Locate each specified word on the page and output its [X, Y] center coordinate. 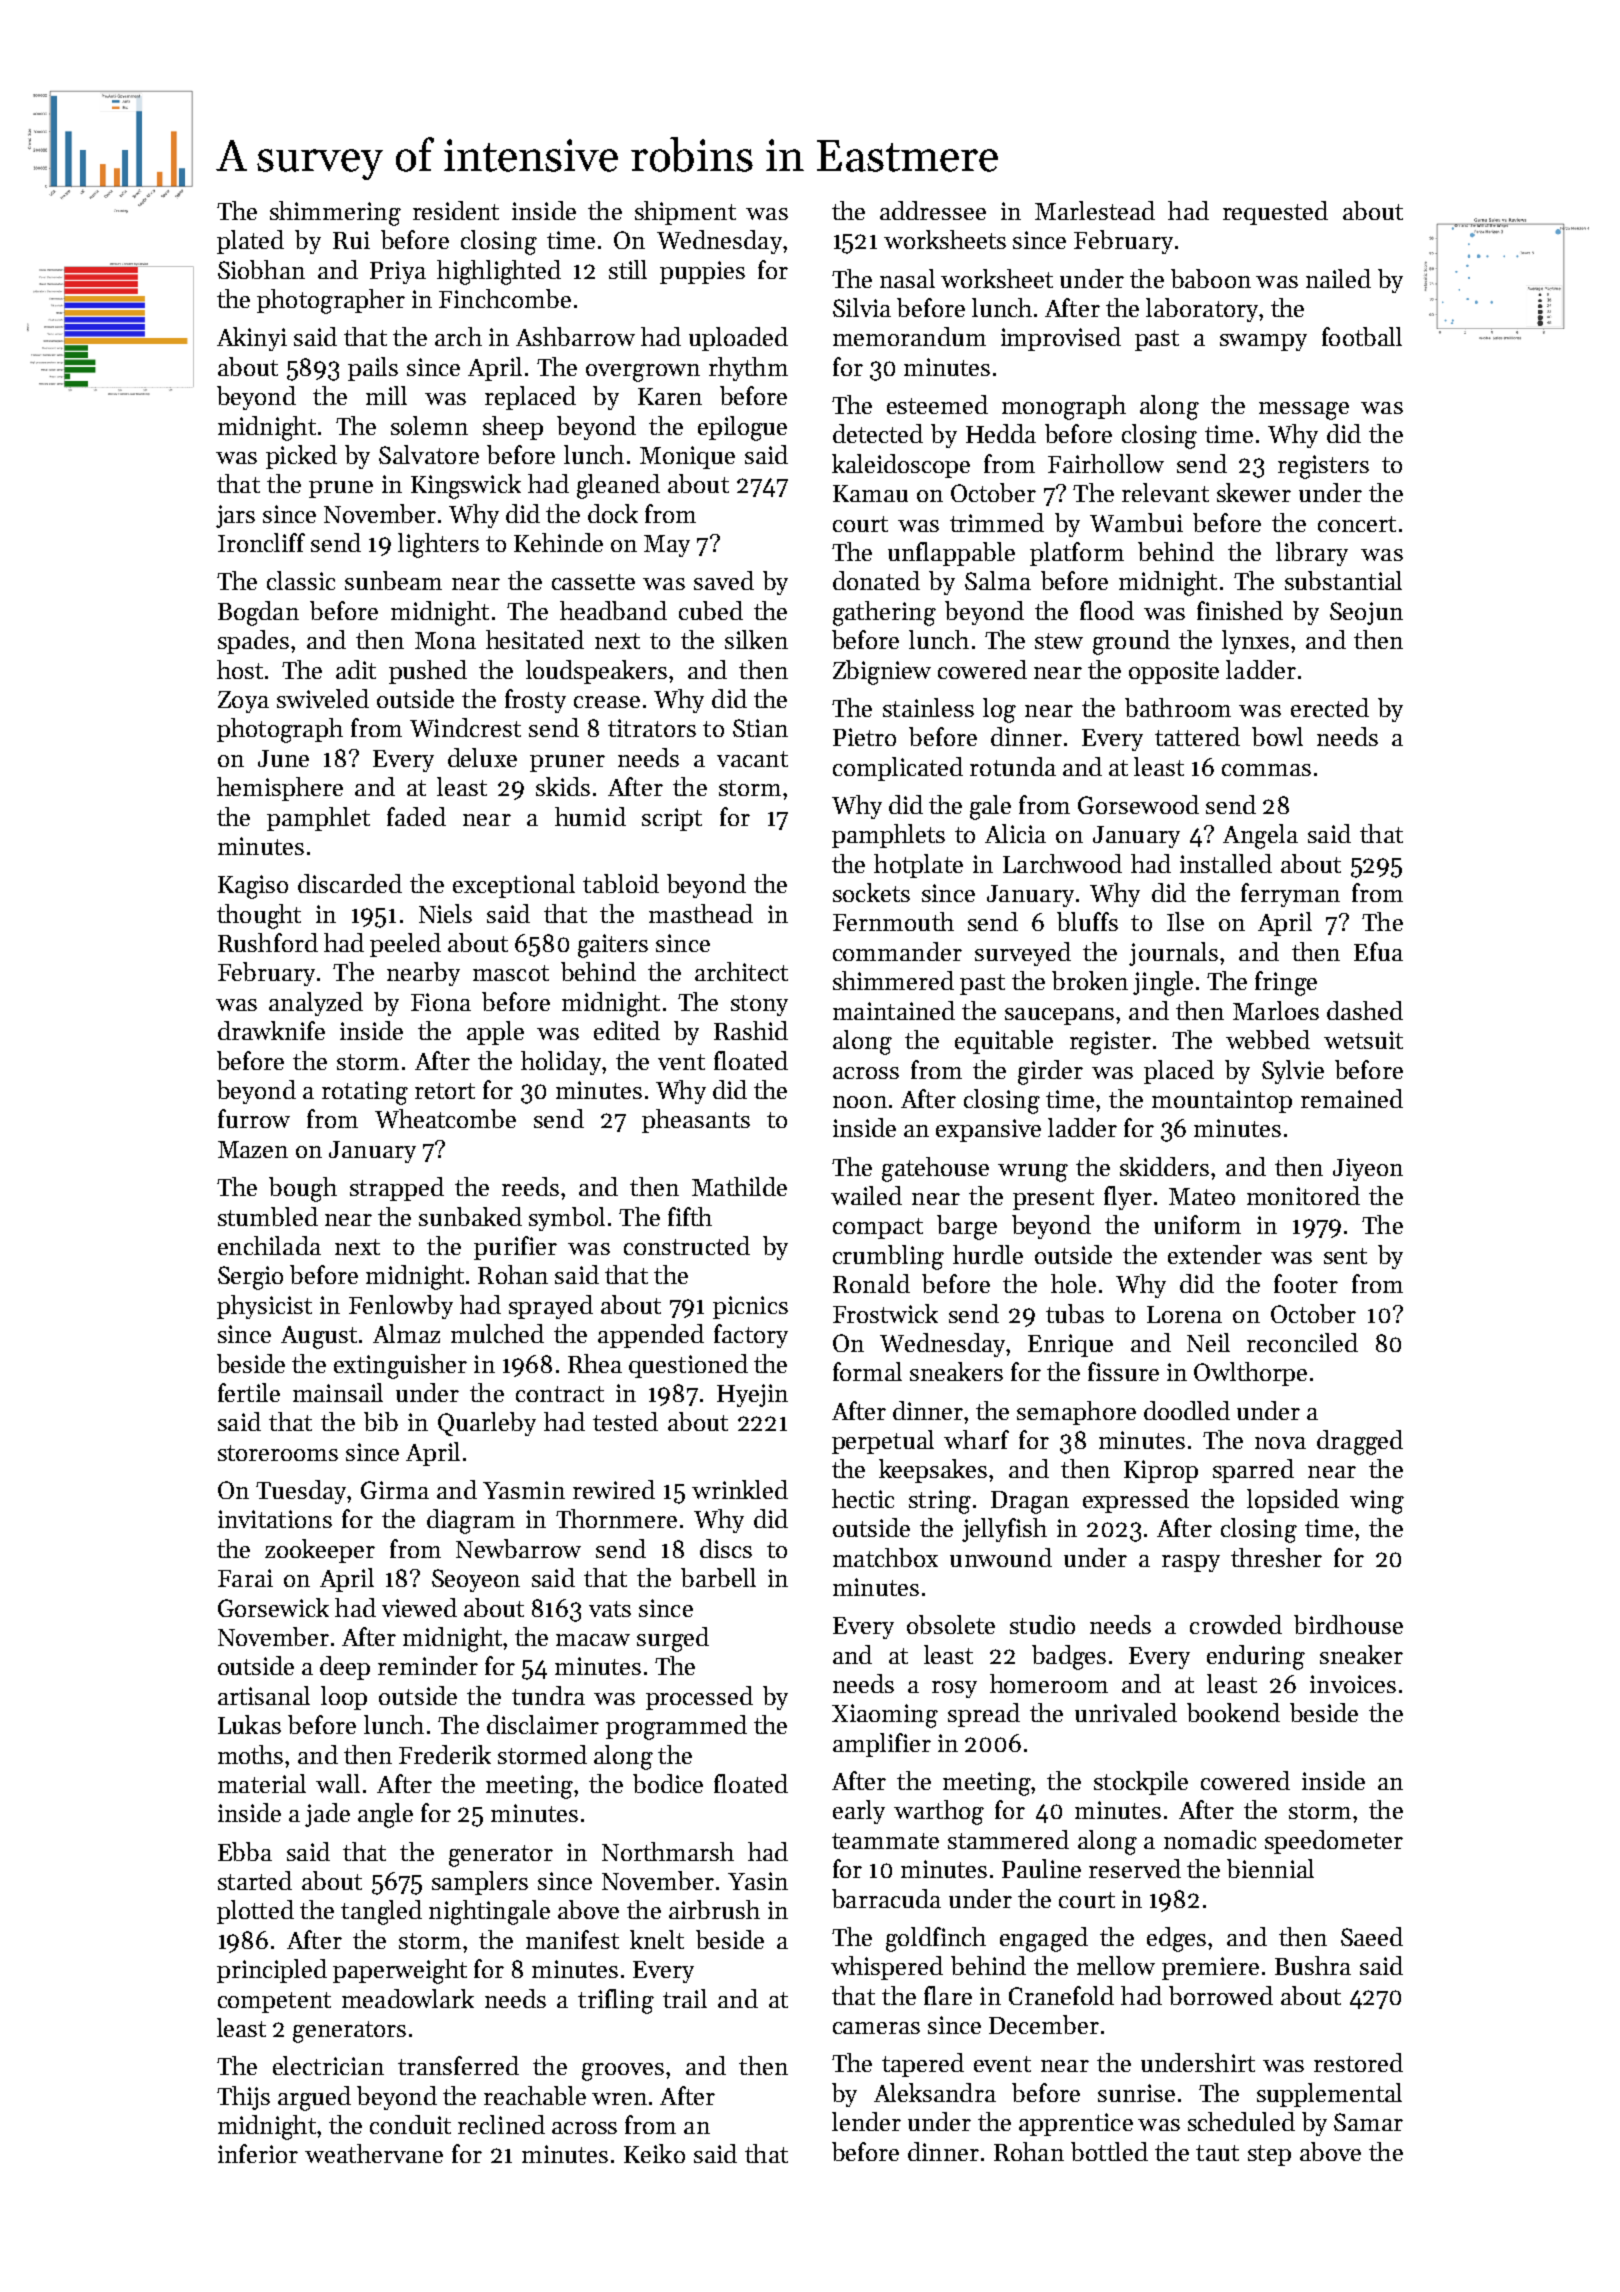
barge [967, 1227]
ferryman [1290, 895]
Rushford [268, 942]
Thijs [243, 2098]
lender [866, 2121]
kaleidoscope [901, 466]
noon [860, 1102]
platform [1077, 554]
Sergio [250, 1278]
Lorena [1184, 1314]
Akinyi [252, 339]
